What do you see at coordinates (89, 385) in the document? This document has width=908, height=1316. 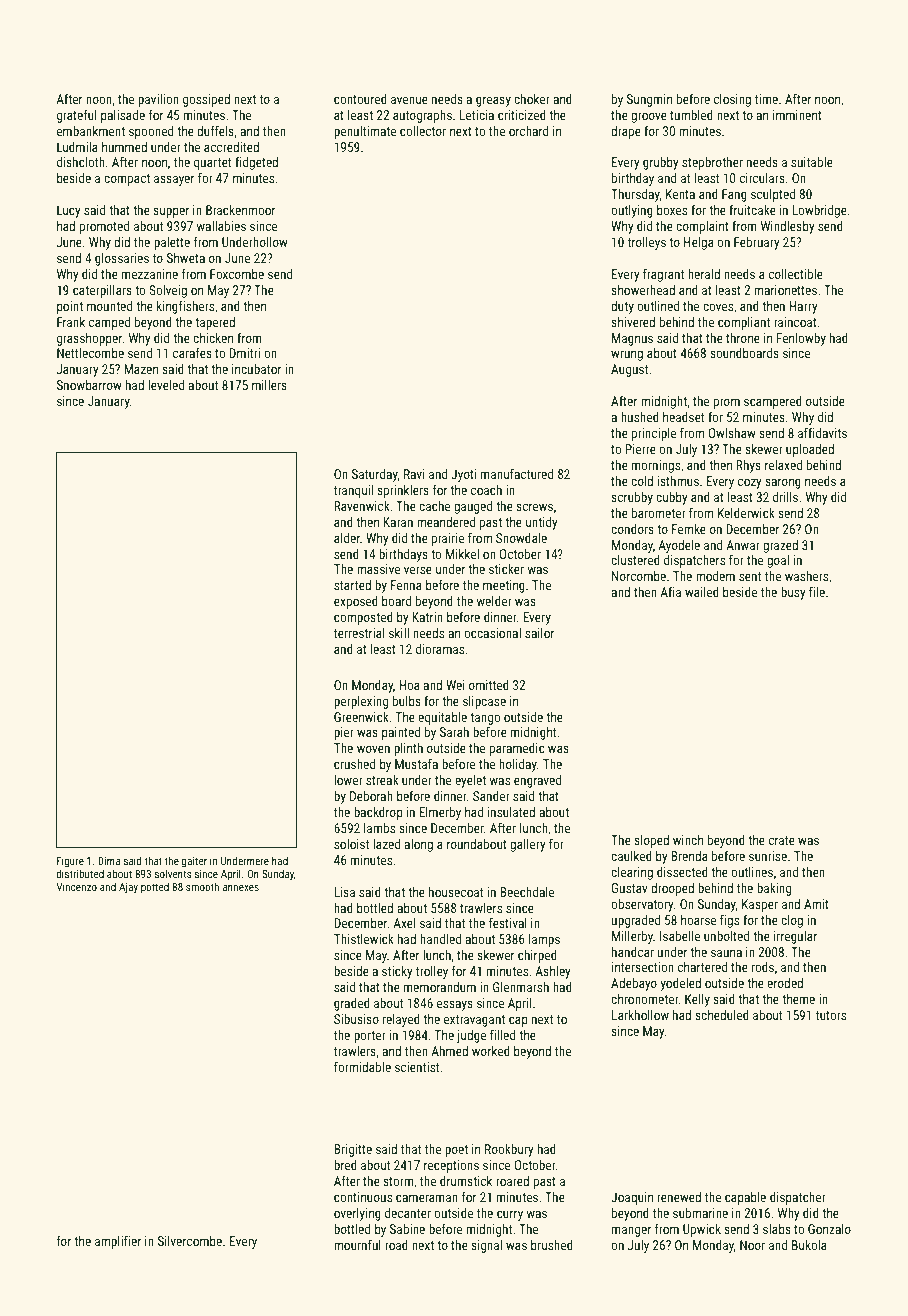 I see `Snowbarrow` at bounding box center [89, 385].
